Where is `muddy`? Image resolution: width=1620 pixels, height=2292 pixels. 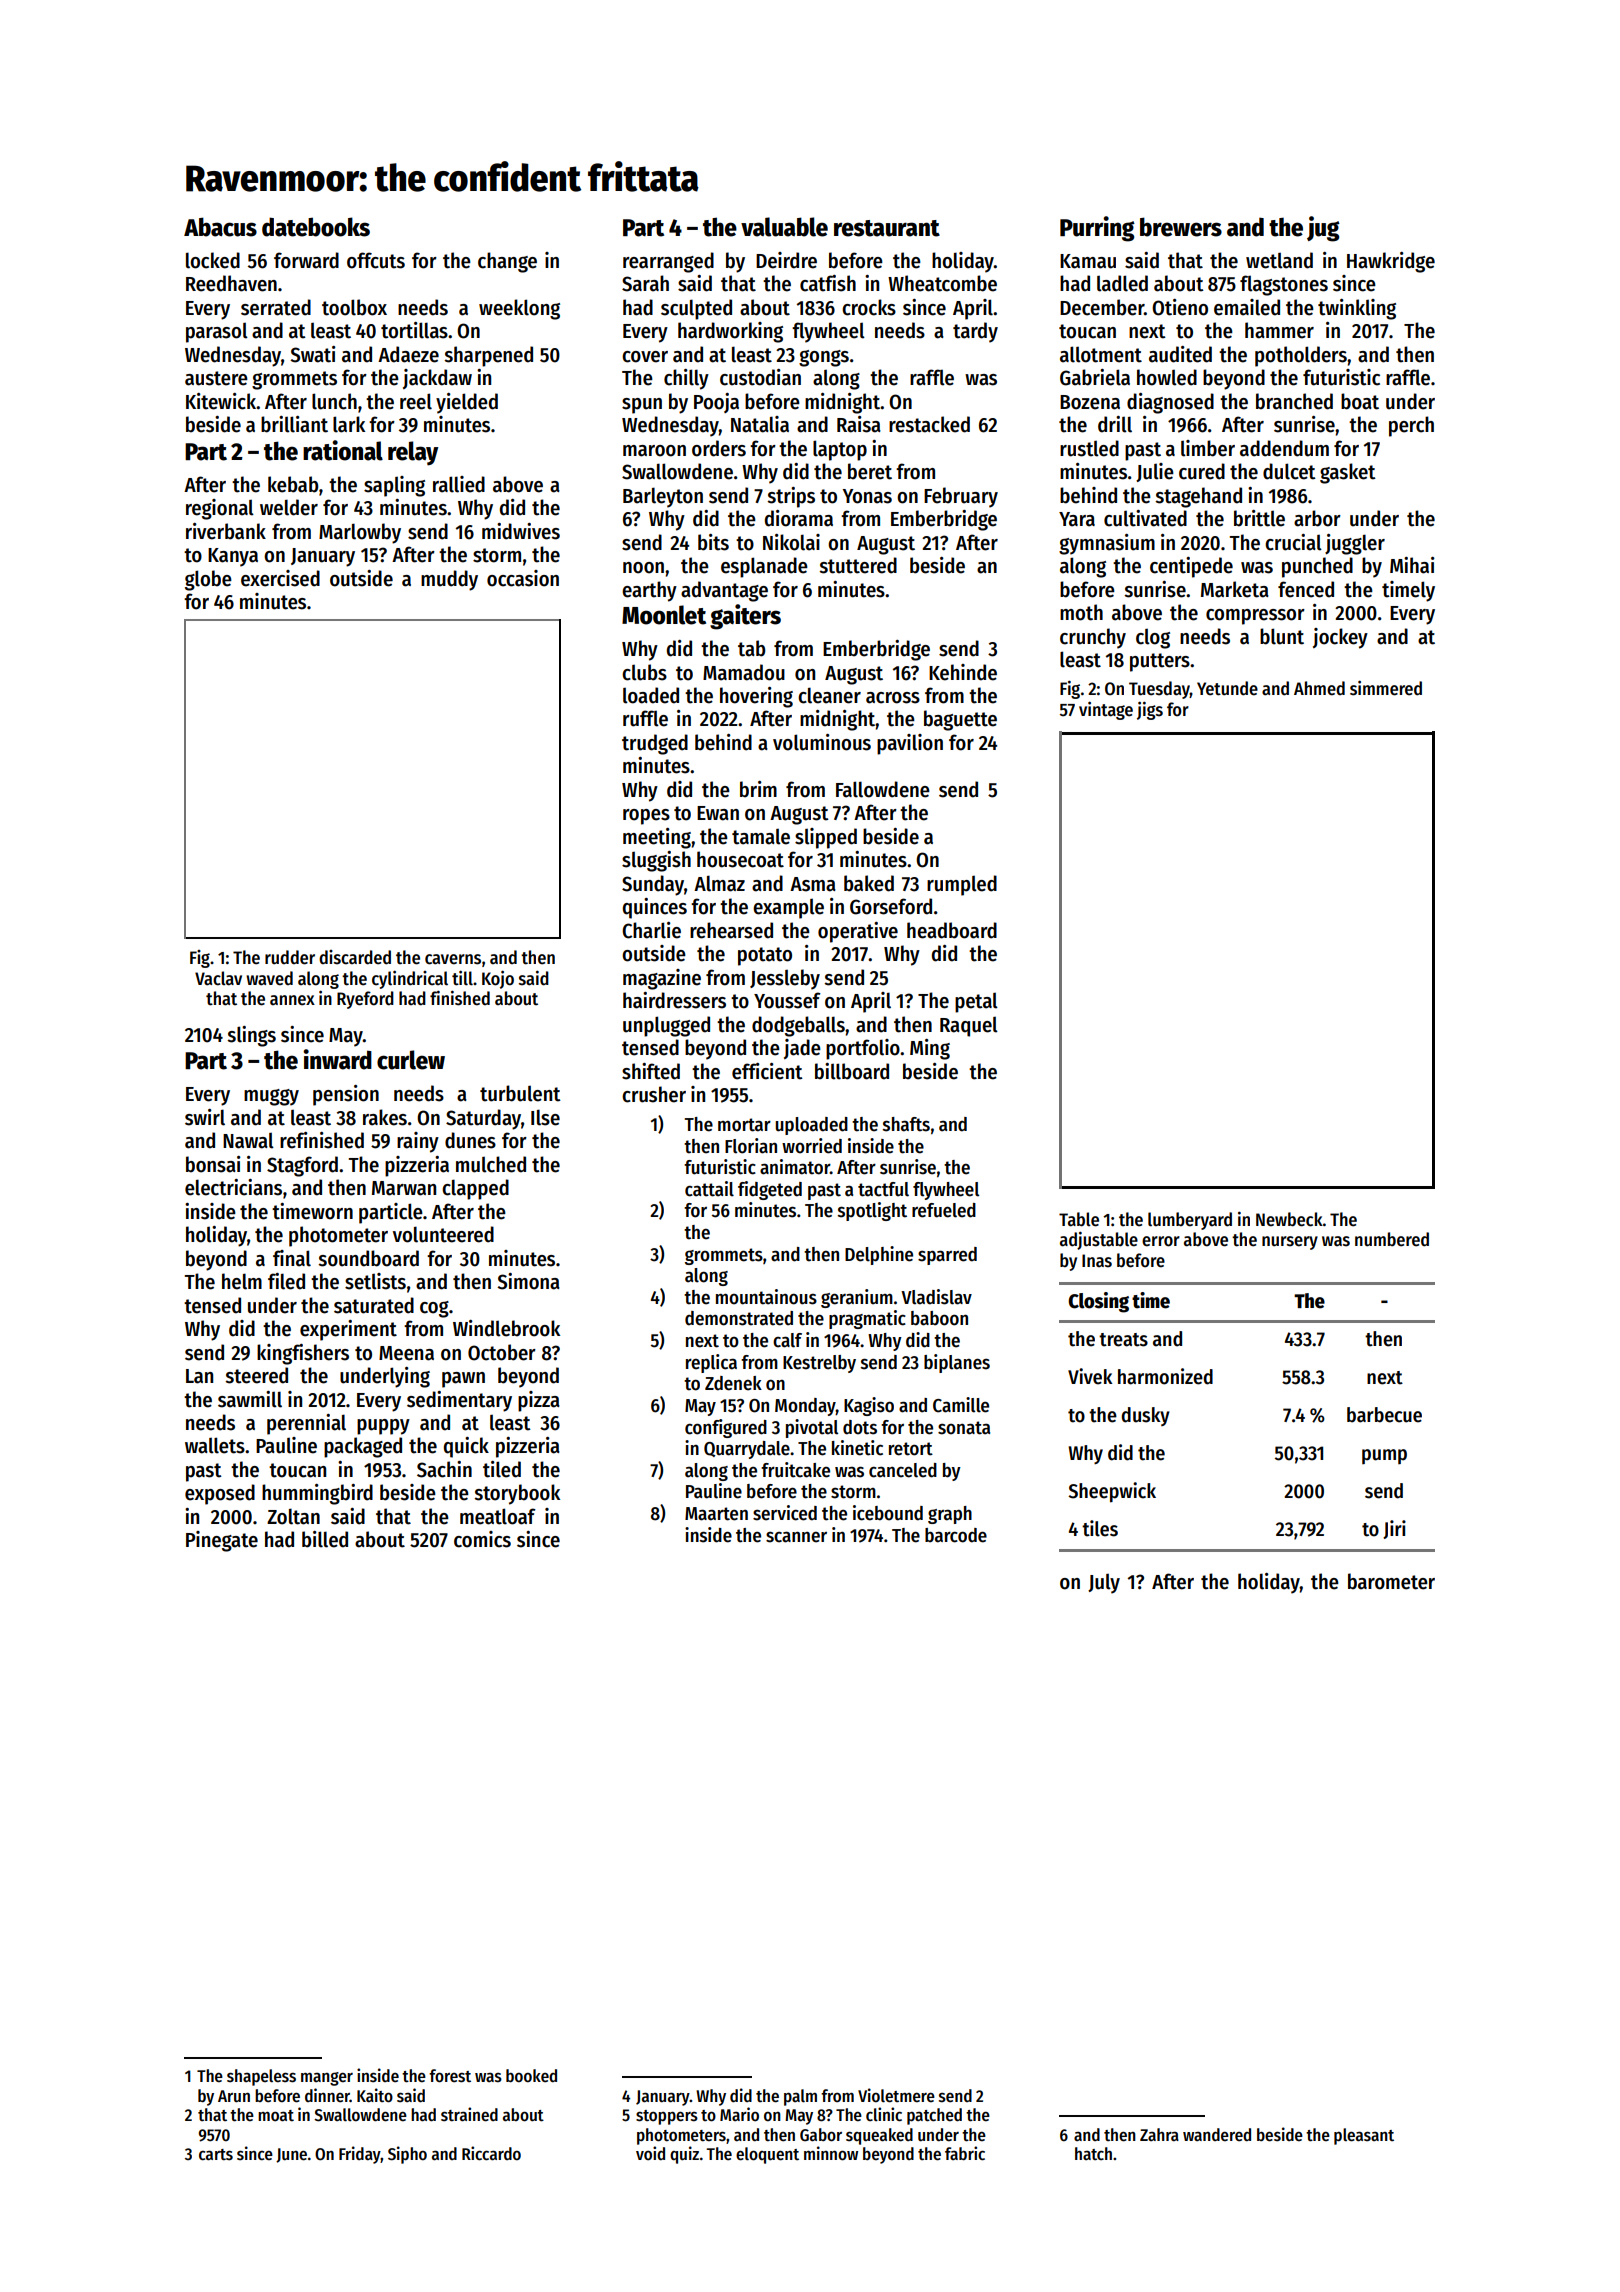
muddy is located at coordinates (449, 580).
